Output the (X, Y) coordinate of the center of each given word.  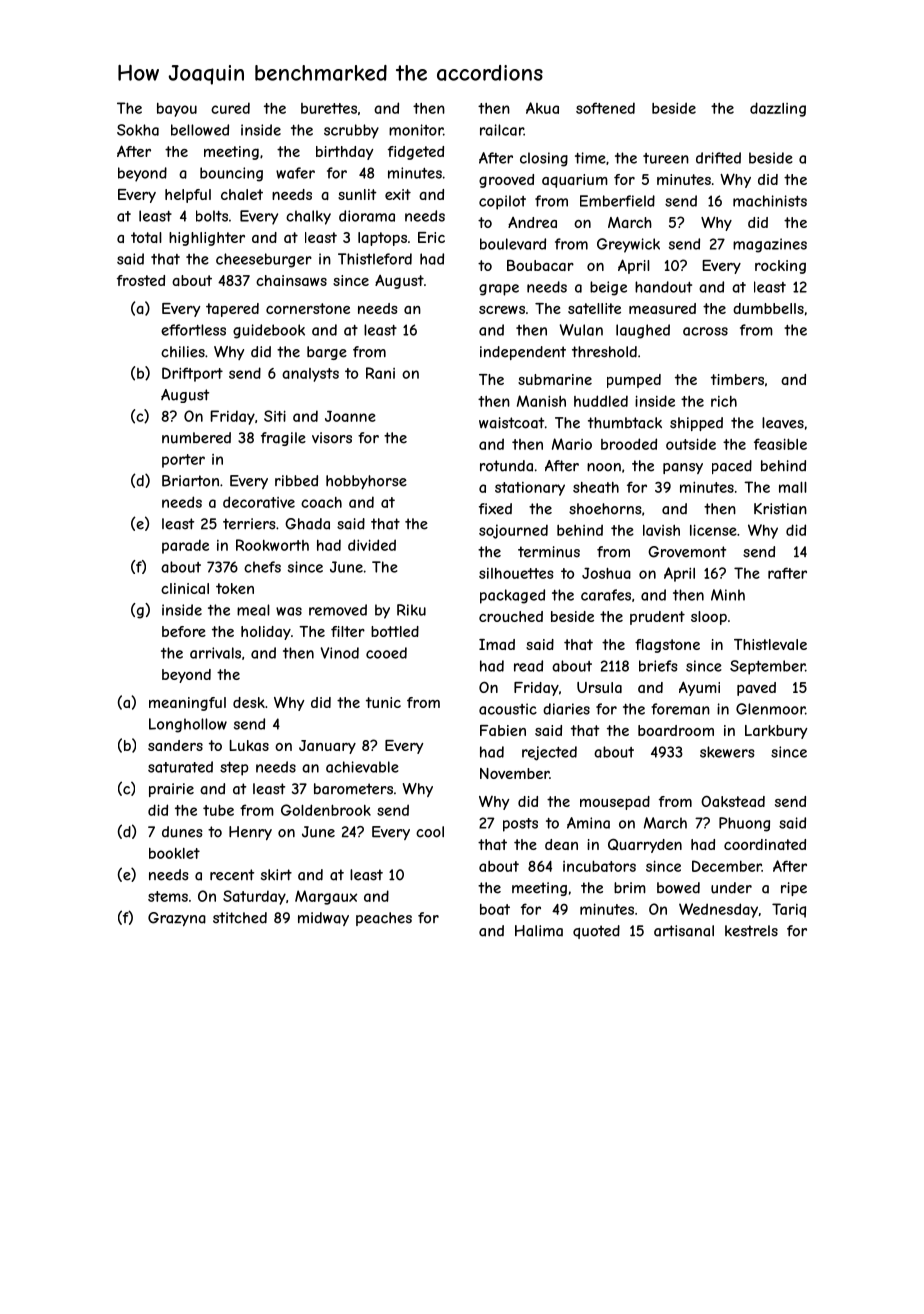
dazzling (778, 109)
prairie (171, 790)
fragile (283, 439)
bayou (177, 110)
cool (430, 832)
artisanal (684, 931)
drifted (718, 158)
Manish (541, 401)
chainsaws (291, 280)
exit (398, 194)
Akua (542, 108)
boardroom (676, 730)
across (705, 331)
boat (495, 909)
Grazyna (177, 919)
